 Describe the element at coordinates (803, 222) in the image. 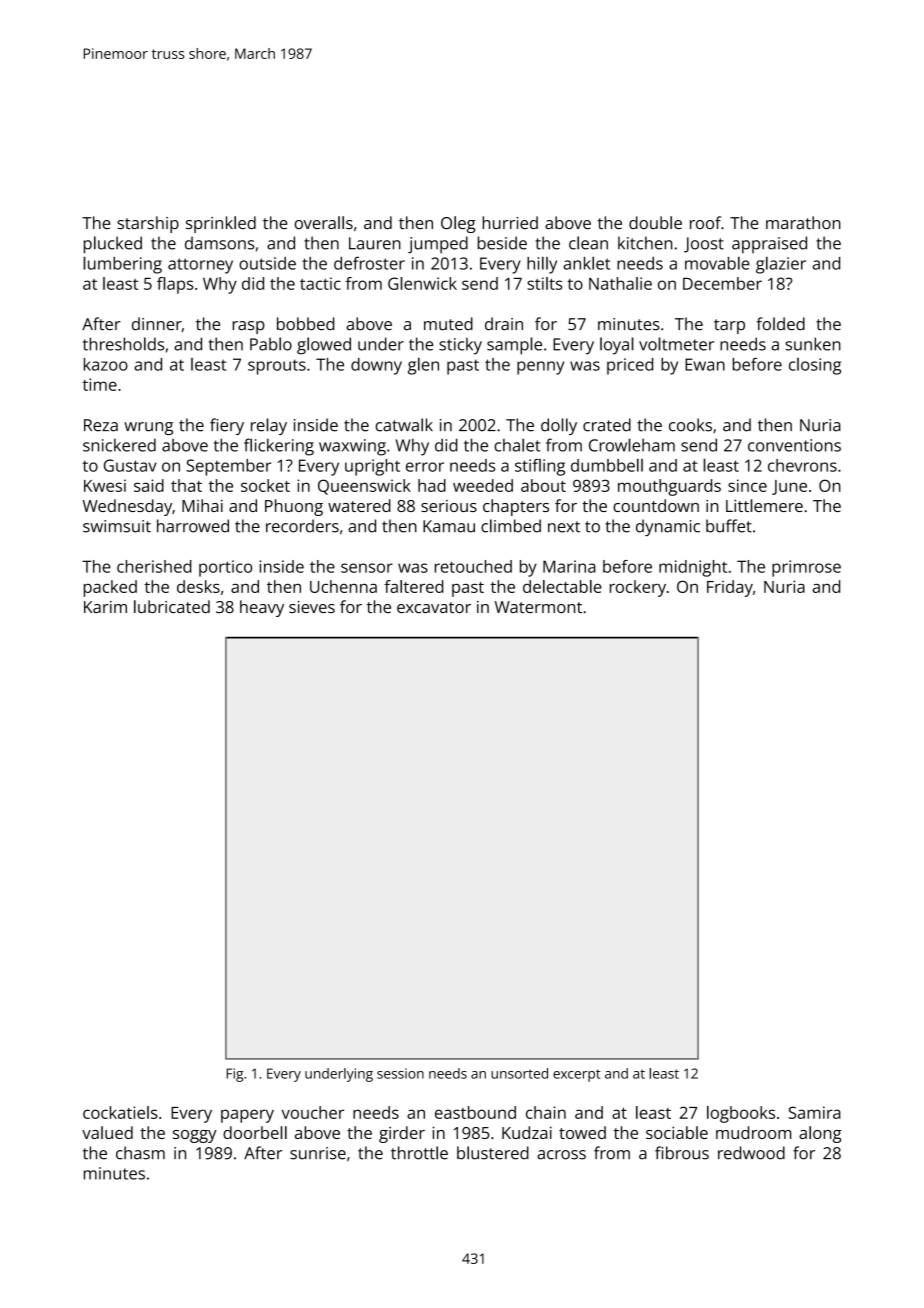

I see `marathon` at that location.
